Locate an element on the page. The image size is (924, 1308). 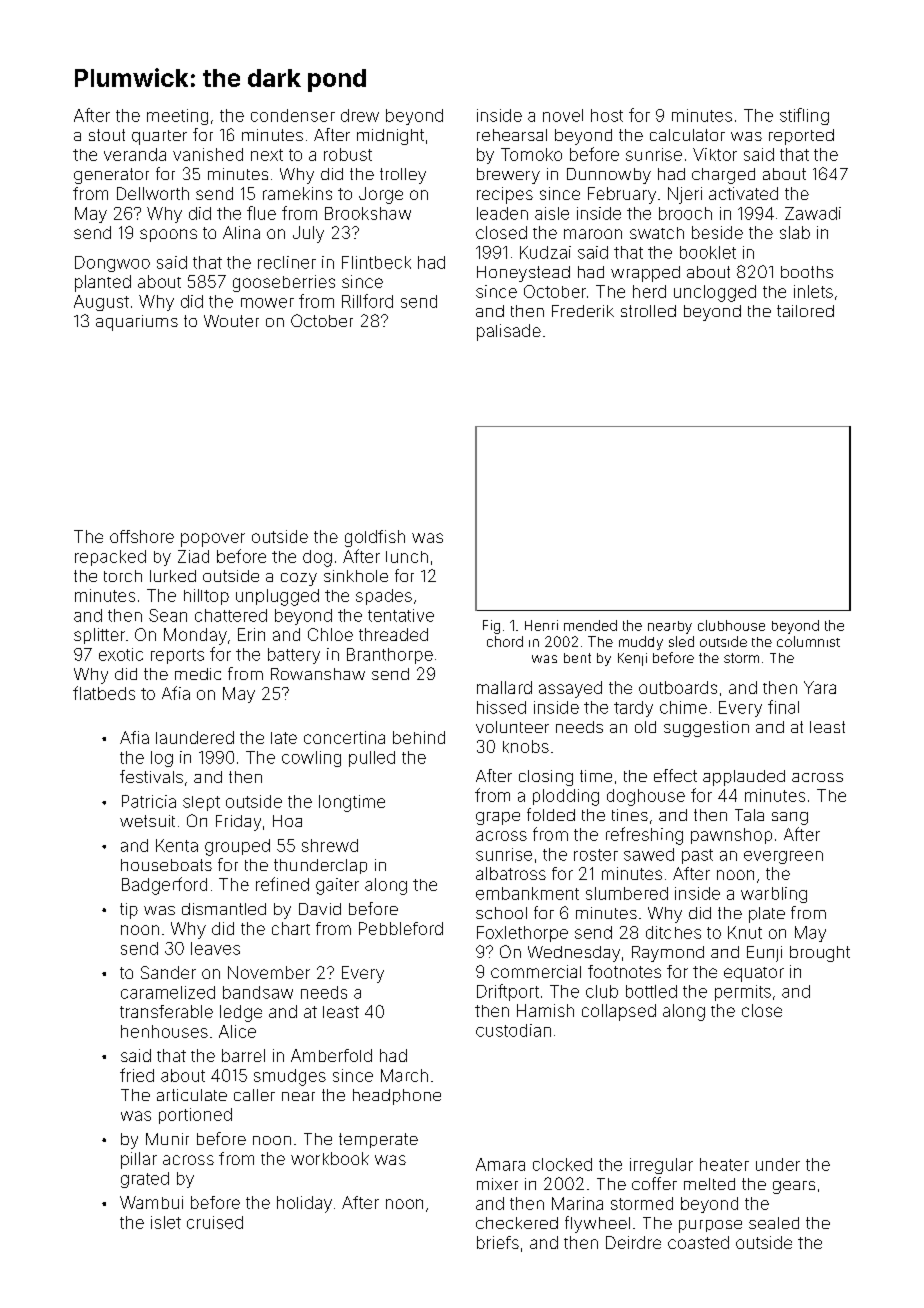
Kudzai is located at coordinates (545, 252).
